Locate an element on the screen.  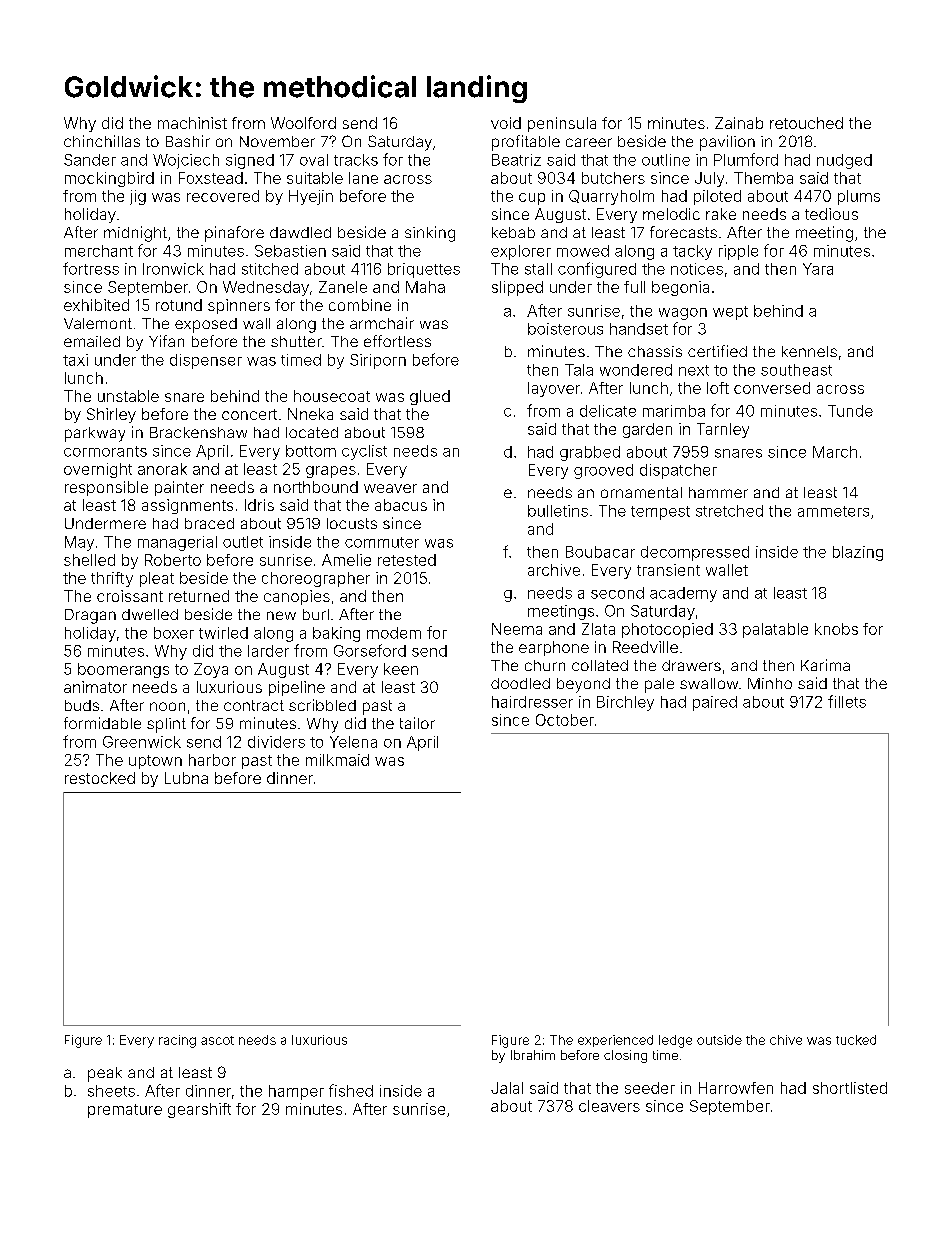
paired is located at coordinates (715, 703).
